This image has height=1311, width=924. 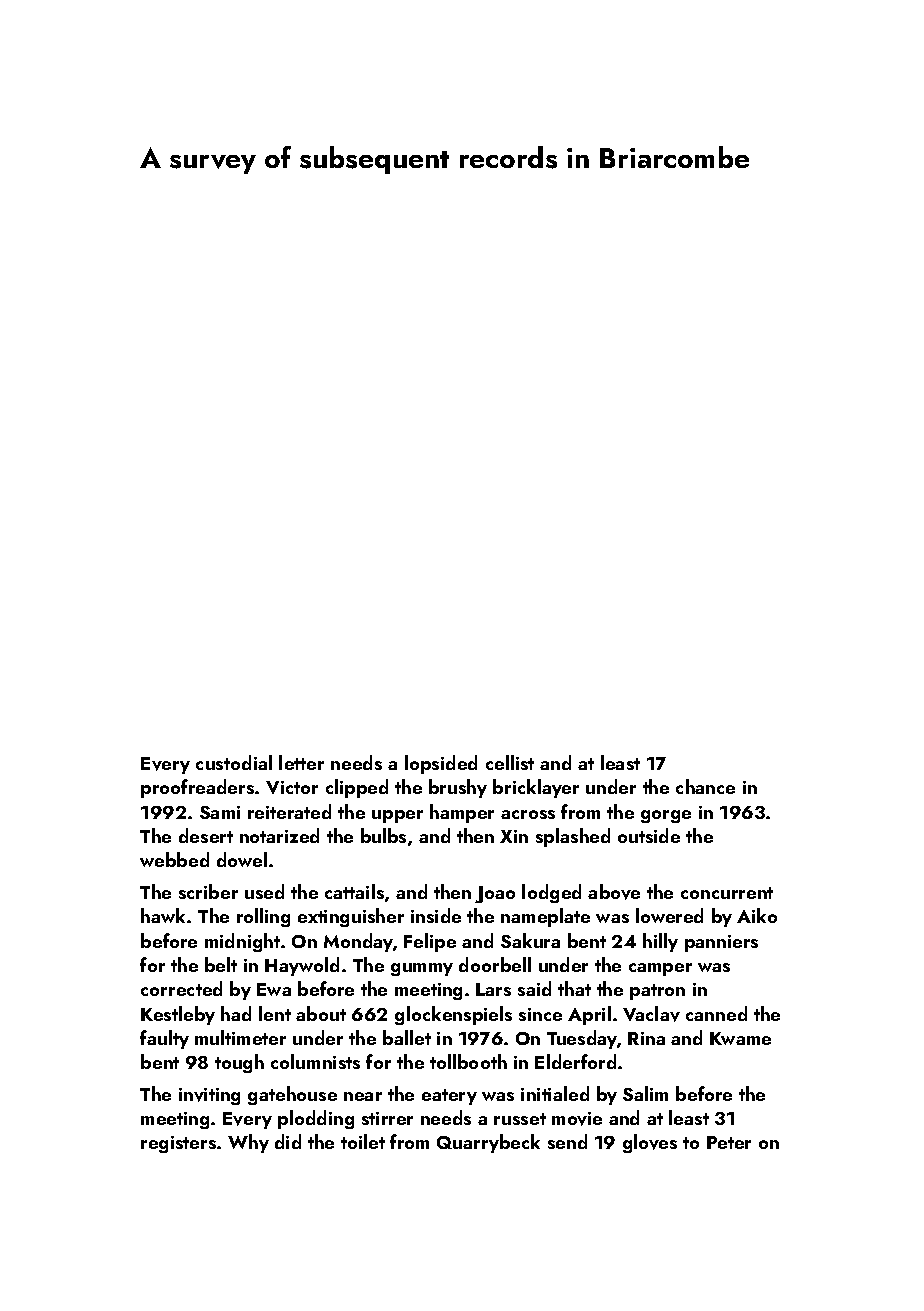 What do you see at coordinates (727, 893) in the image?
I see `concurrent` at bounding box center [727, 893].
